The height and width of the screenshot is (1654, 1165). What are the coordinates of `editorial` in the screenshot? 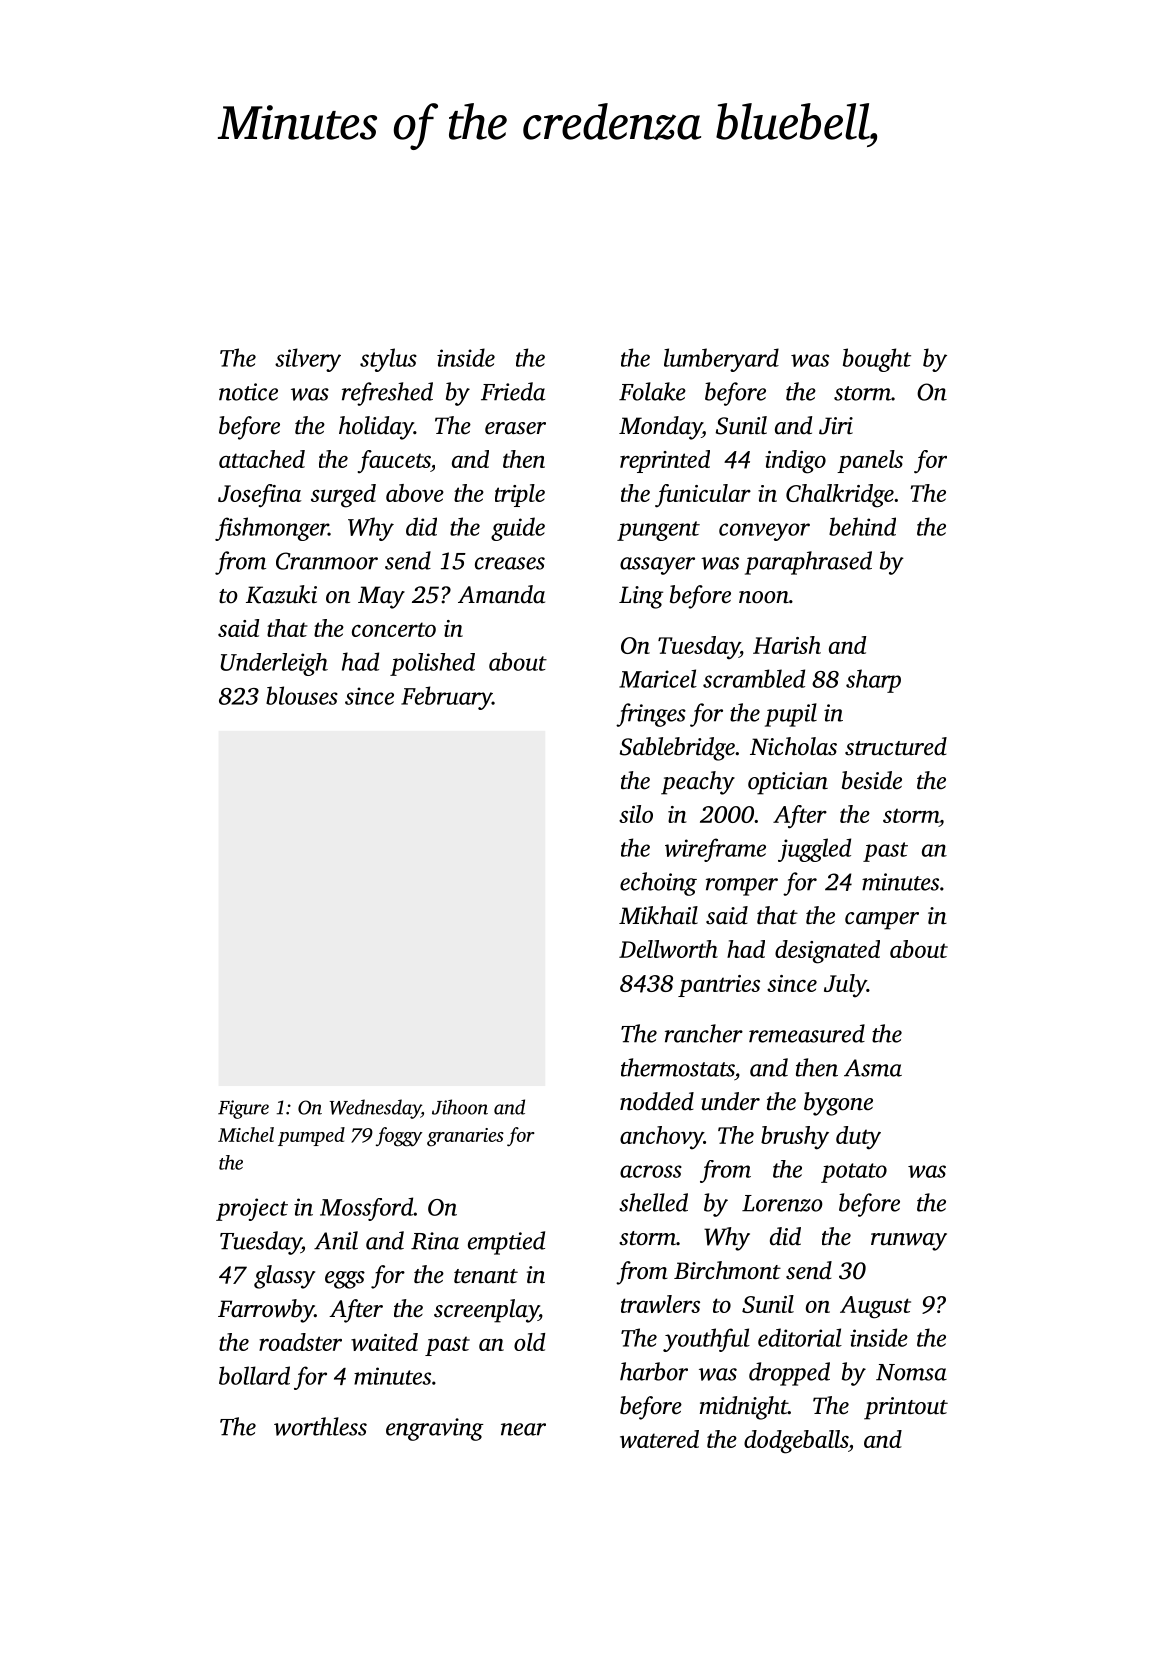 It's located at (800, 1337).
